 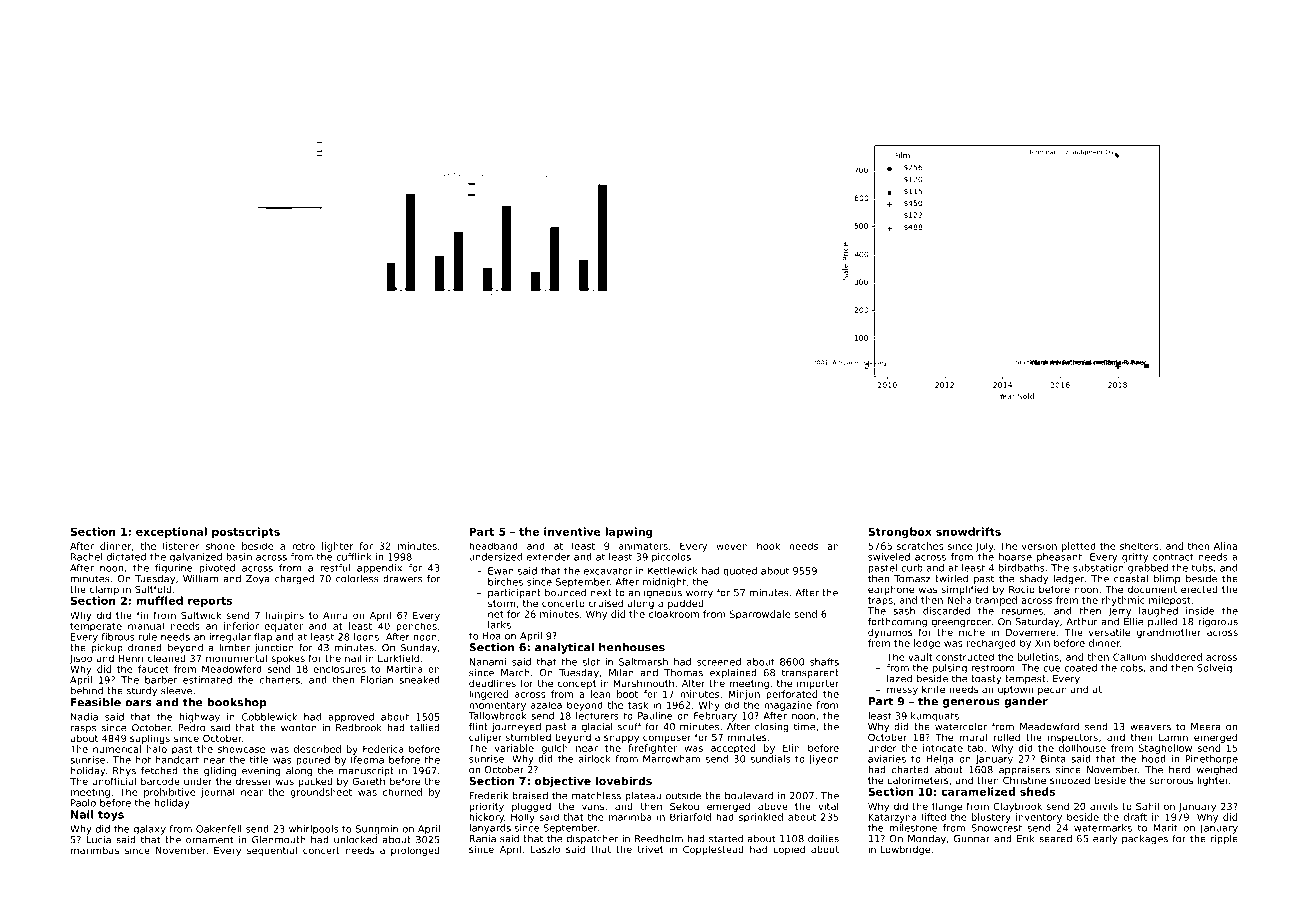 I want to click on unofficial, so click(x=114, y=781).
